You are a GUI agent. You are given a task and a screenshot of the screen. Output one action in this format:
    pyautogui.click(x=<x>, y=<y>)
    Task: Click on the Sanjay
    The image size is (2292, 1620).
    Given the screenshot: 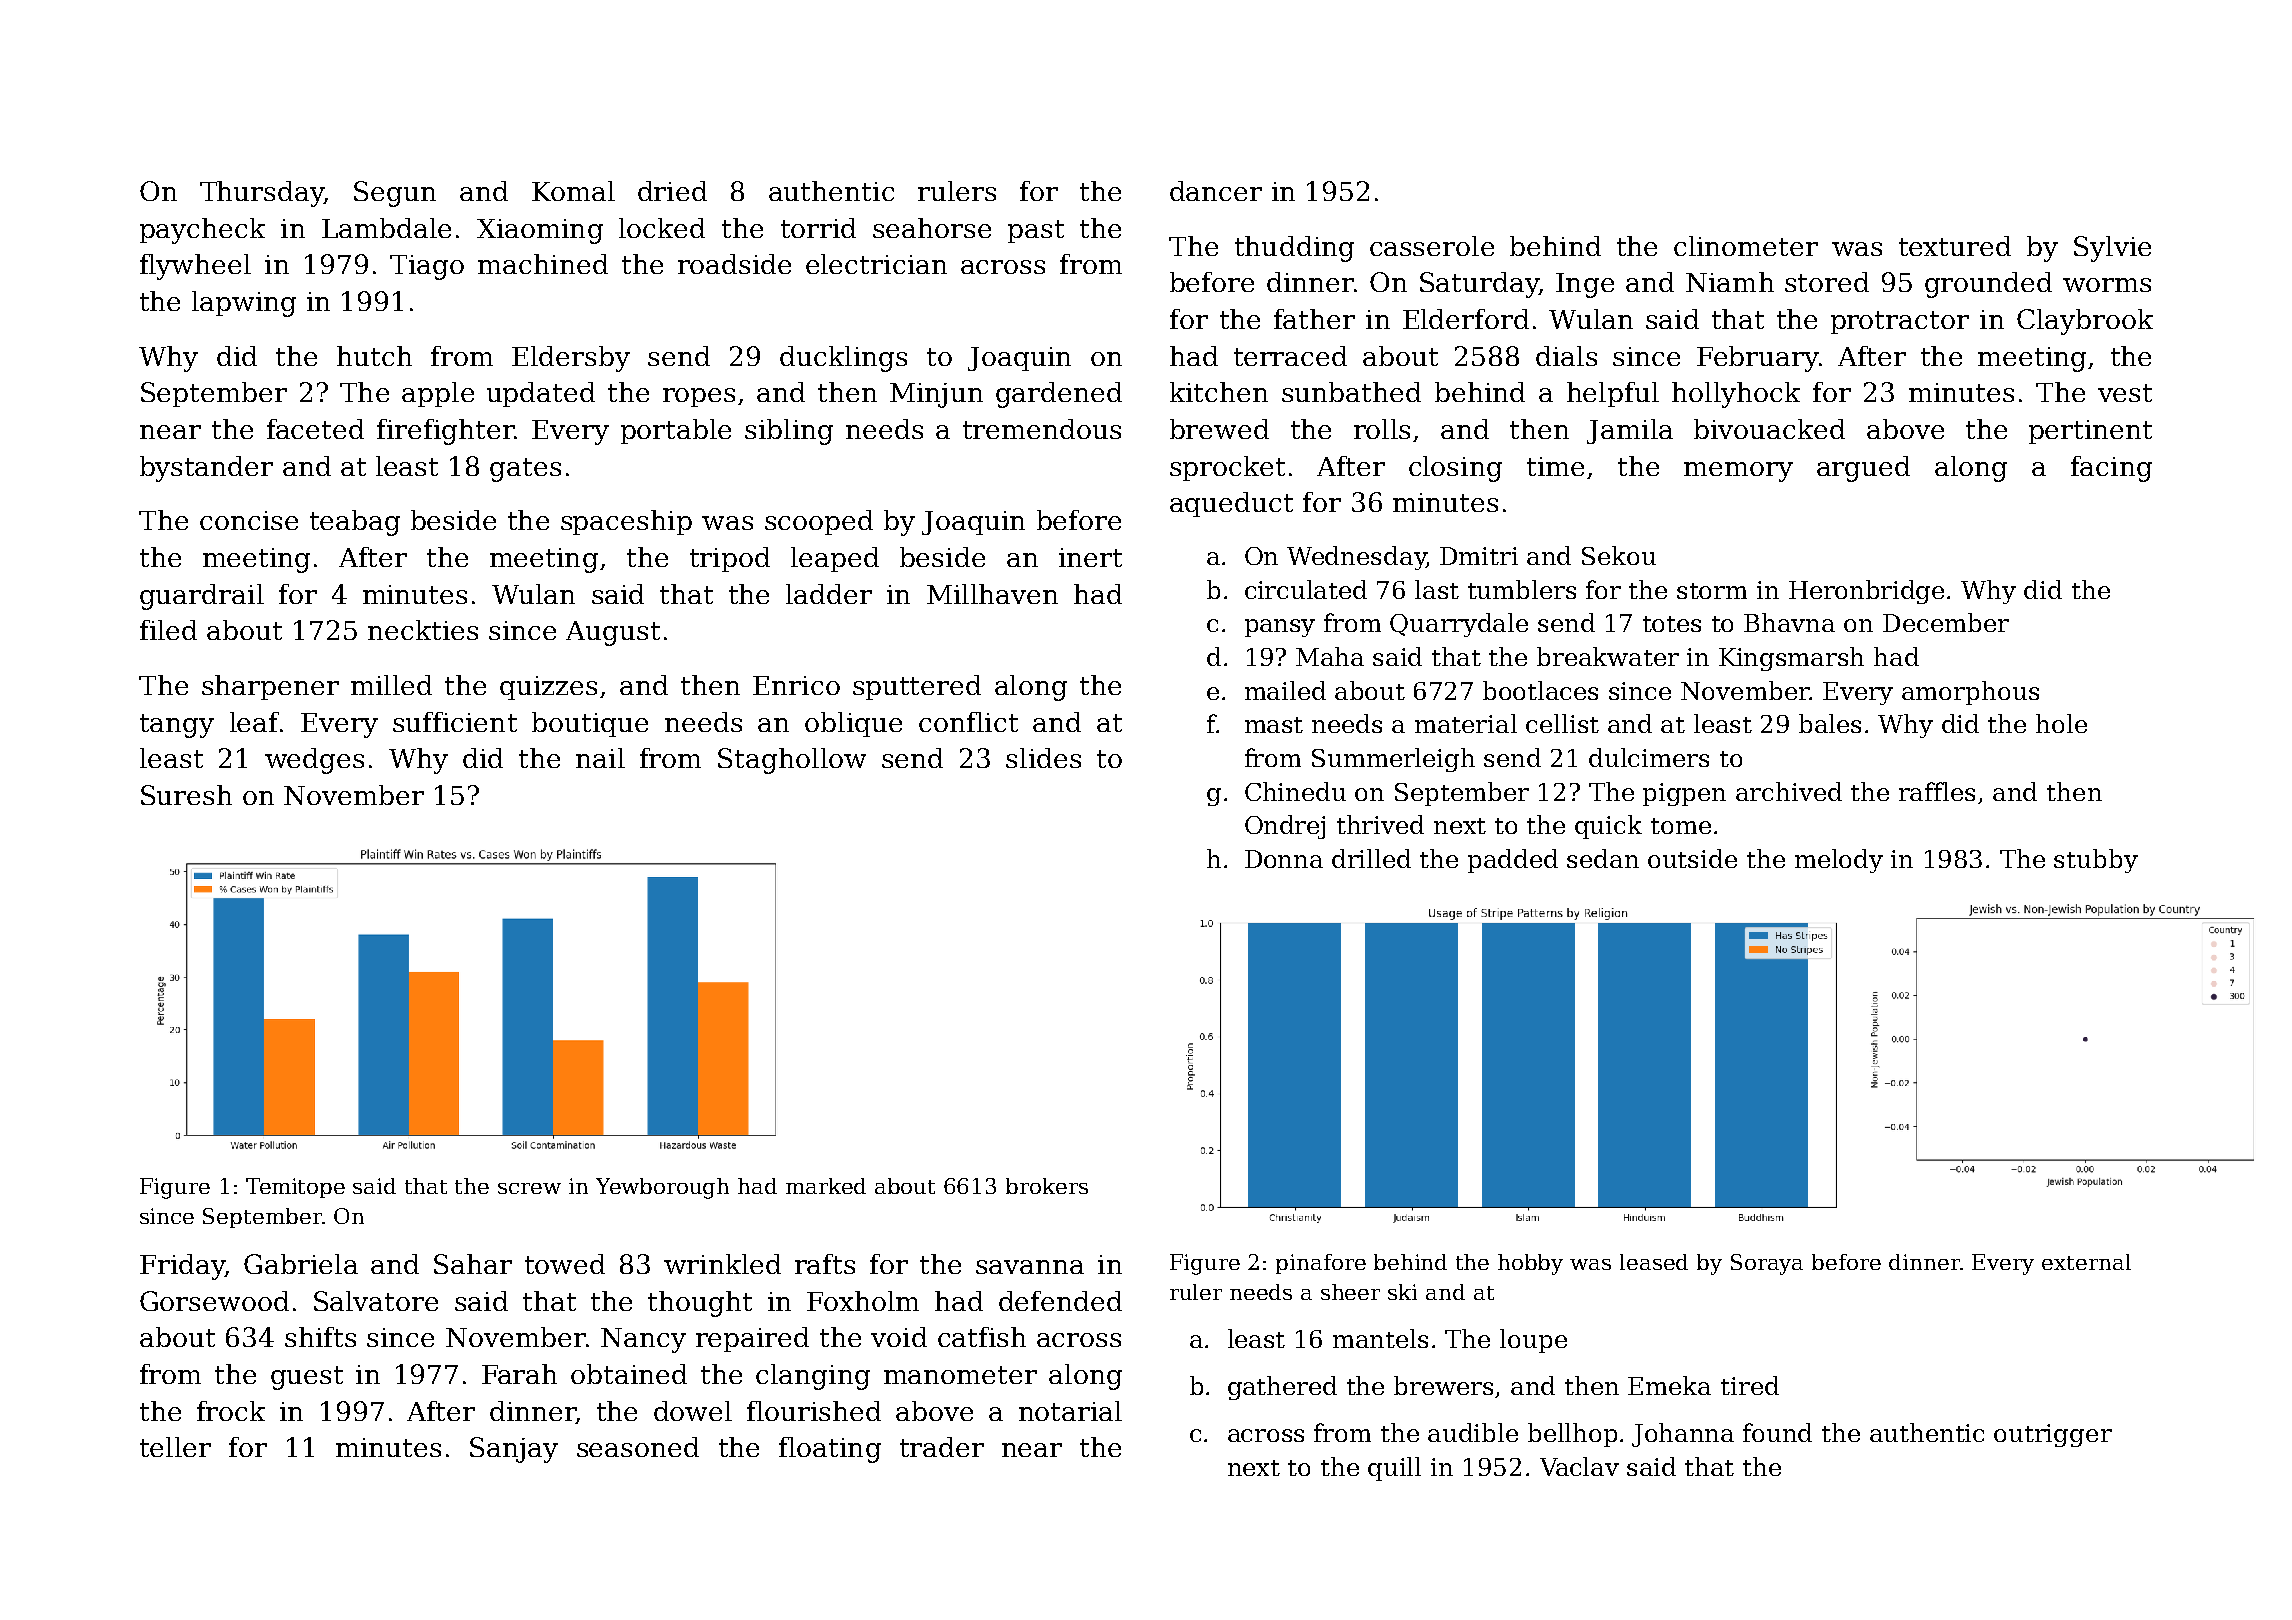 What is the action you would take?
    pyautogui.click(x=514, y=1450)
